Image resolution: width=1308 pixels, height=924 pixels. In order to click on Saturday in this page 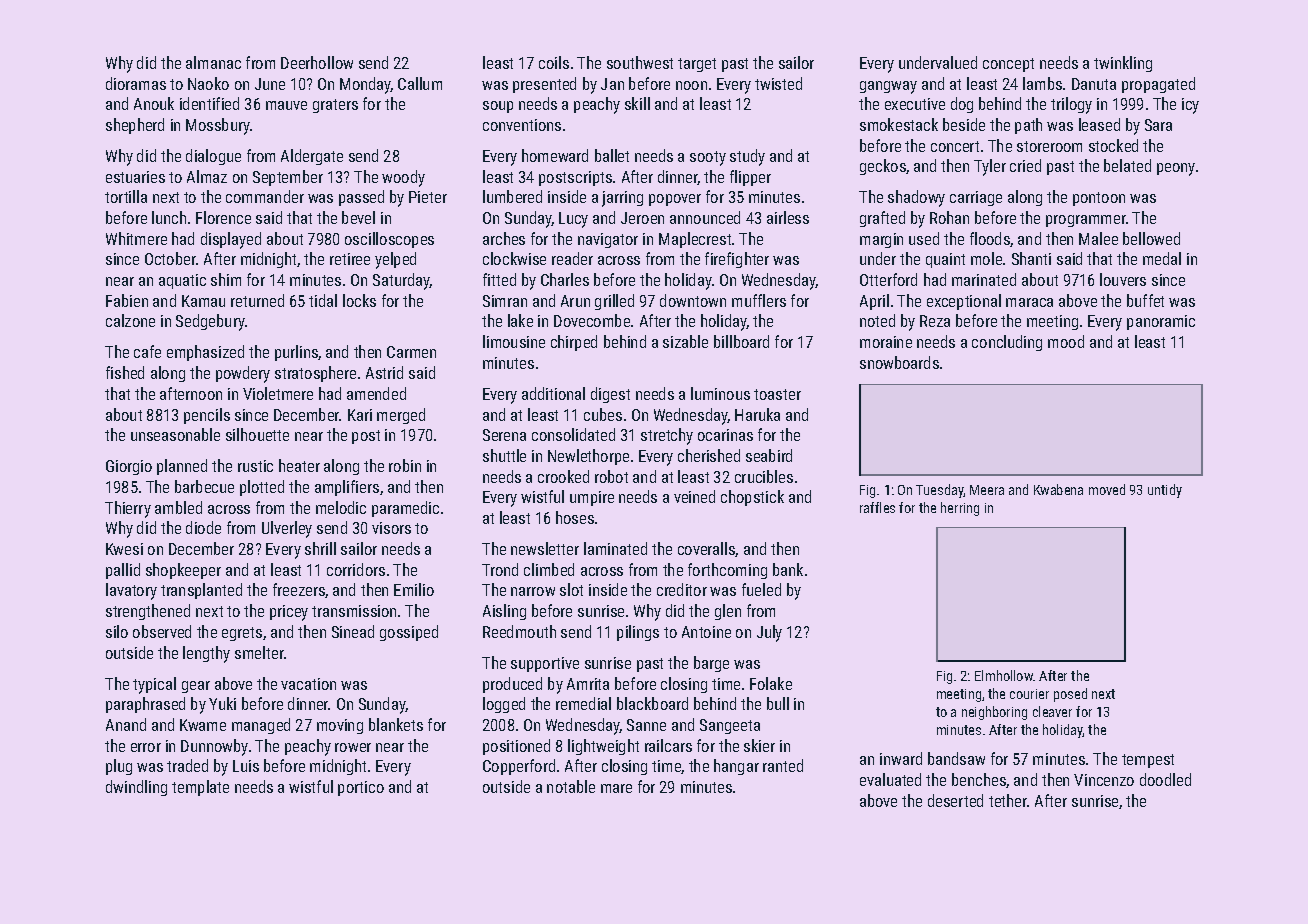, I will do `click(401, 281)`.
